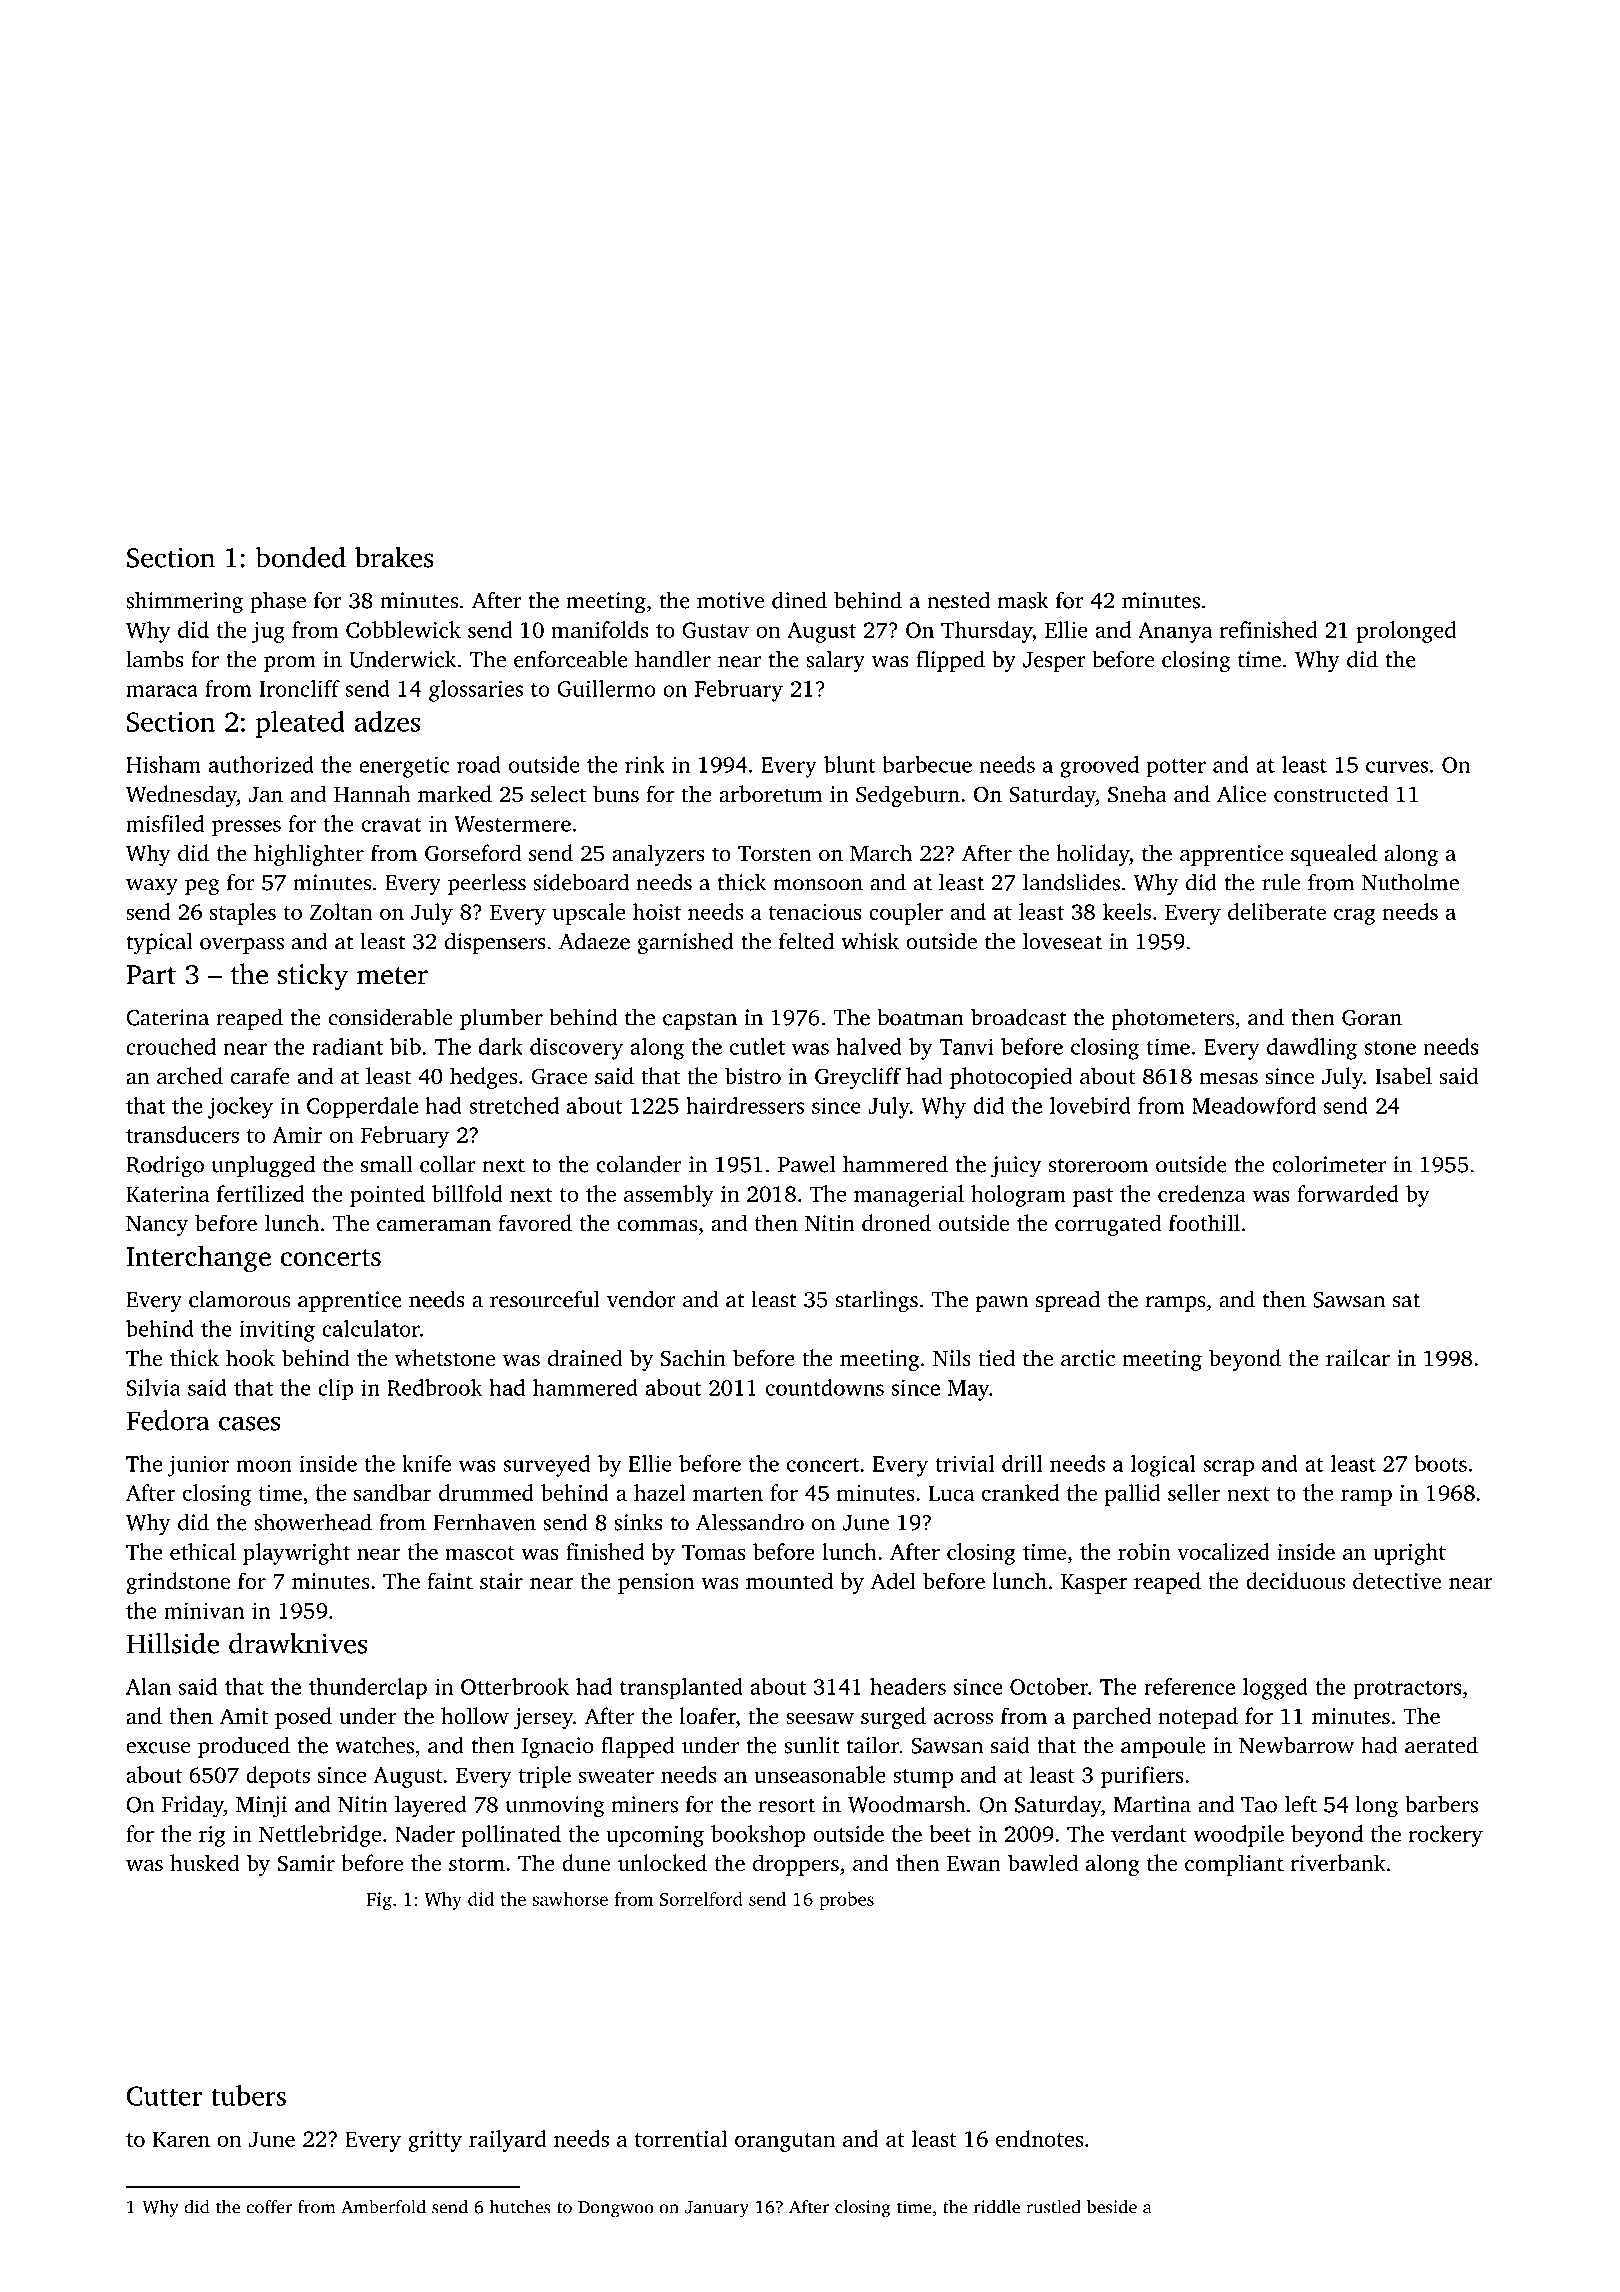 This screenshot has width=1620, height=2292. I want to click on vocalized, so click(1223, 1551).
